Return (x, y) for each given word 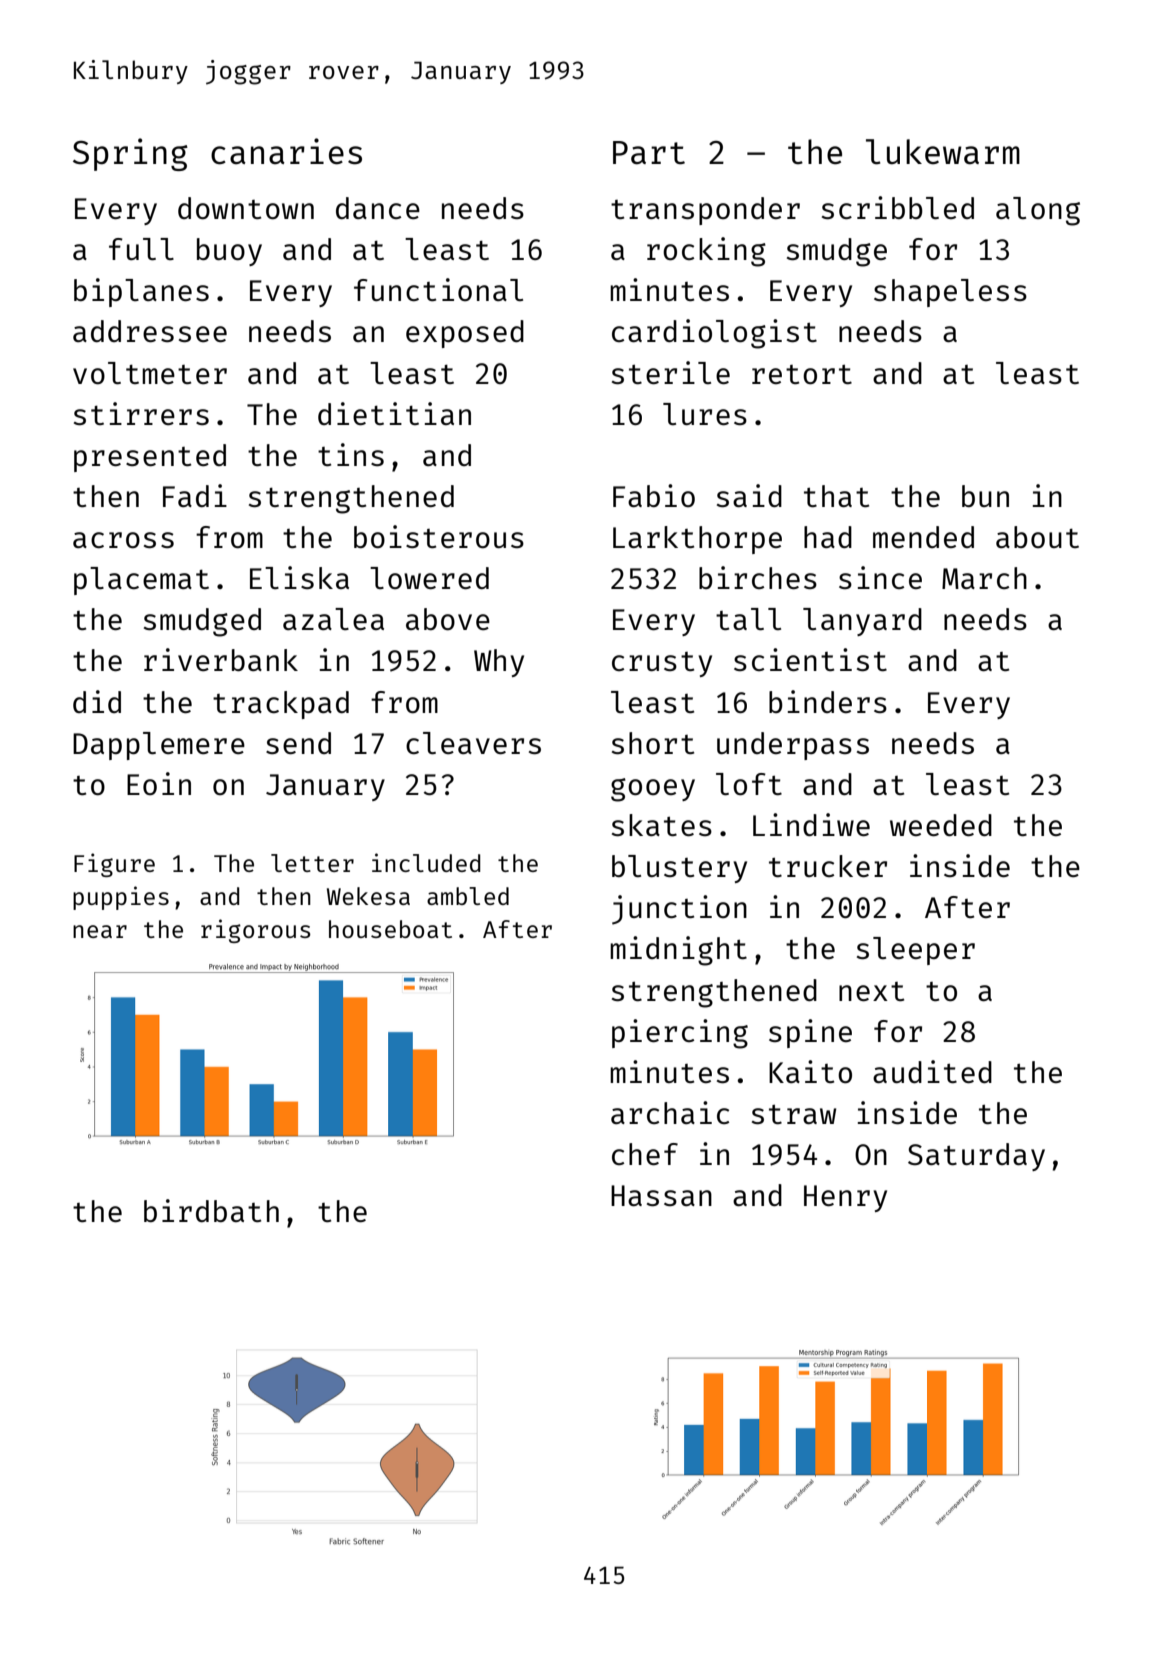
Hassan (661, 1195)
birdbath (211, 1210)
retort (802, 374)
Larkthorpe (697, 540)
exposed (465, 334)
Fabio (654, 495)
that (836, 496)
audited (932, 1071)
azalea (333, 619)
